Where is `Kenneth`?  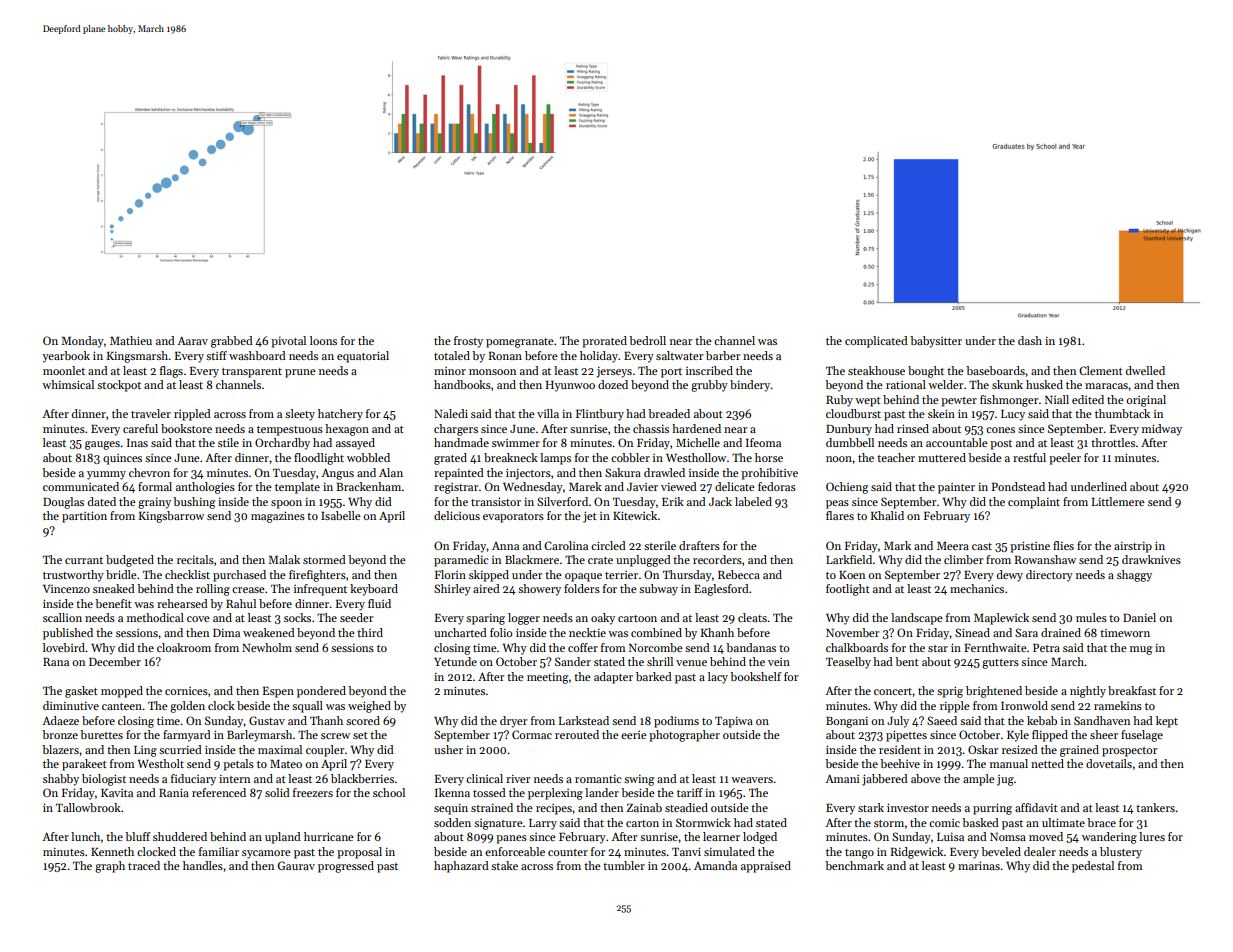 Kenneth is located at coordinates (112, 851).
